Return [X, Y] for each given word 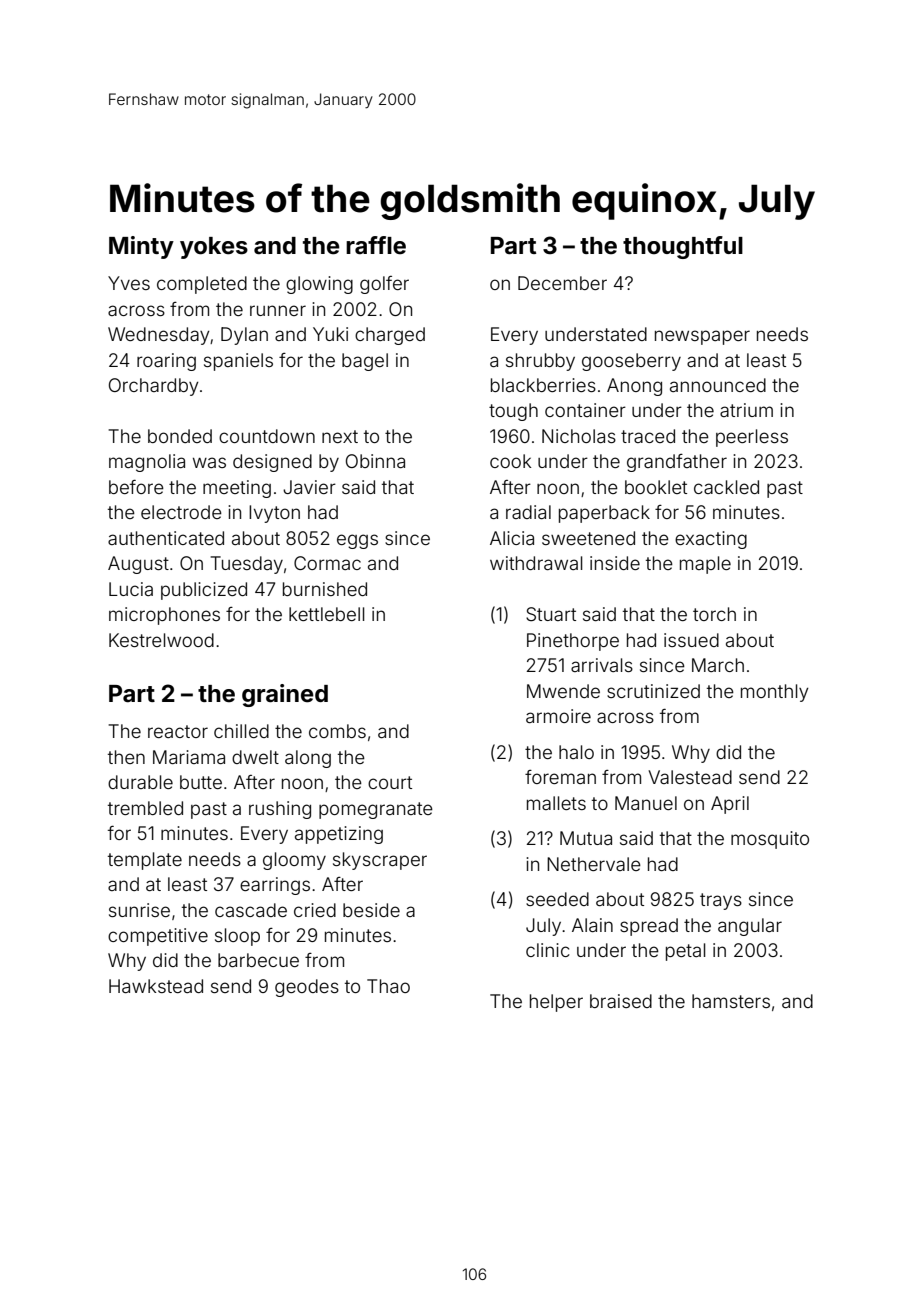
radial [528, 512]
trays [721, 901]
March [718, 665]
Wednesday [159, 336]
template [145, 861]
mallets [556, 803]
